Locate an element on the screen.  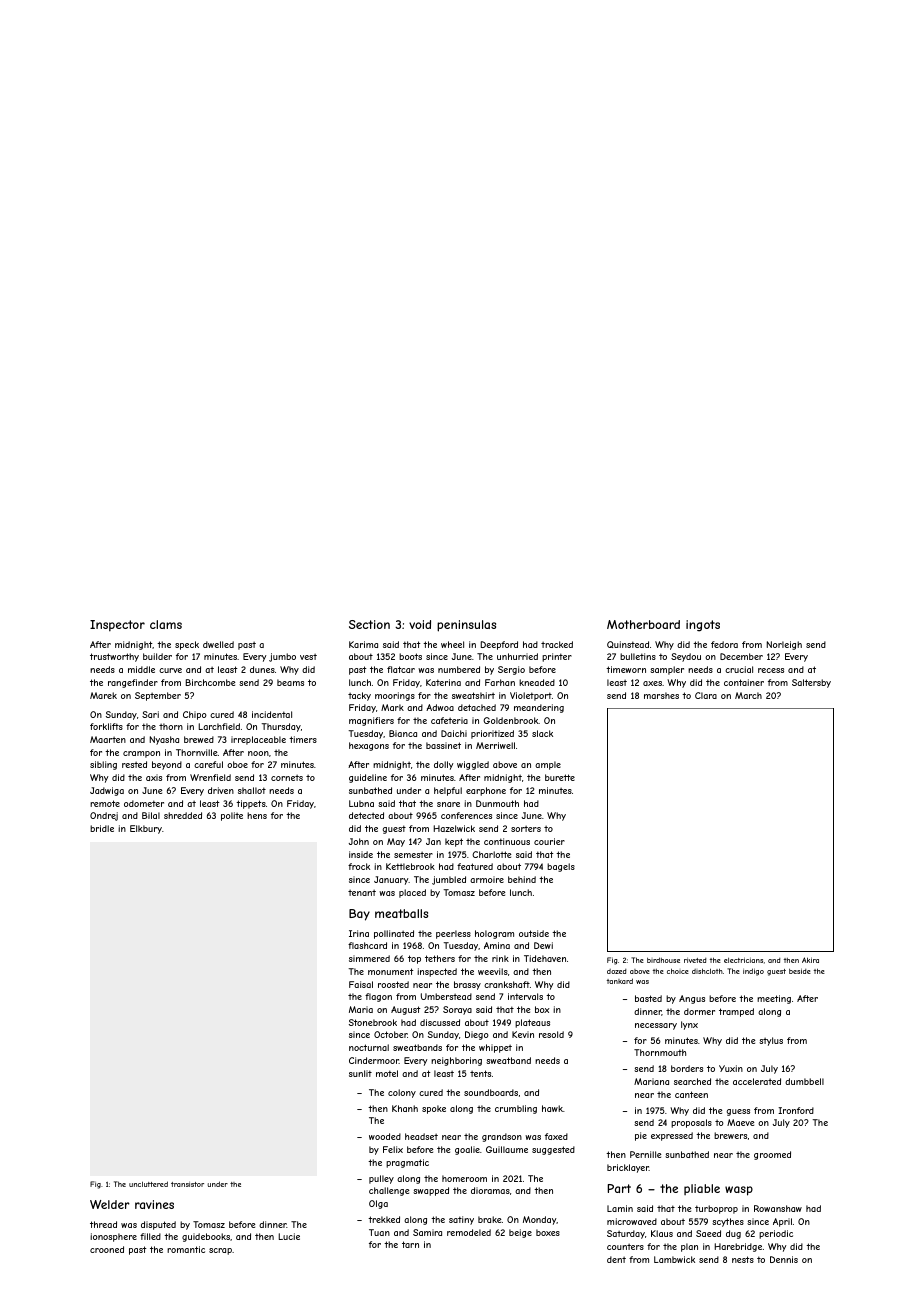
May is located at coordinates (396, 842).
